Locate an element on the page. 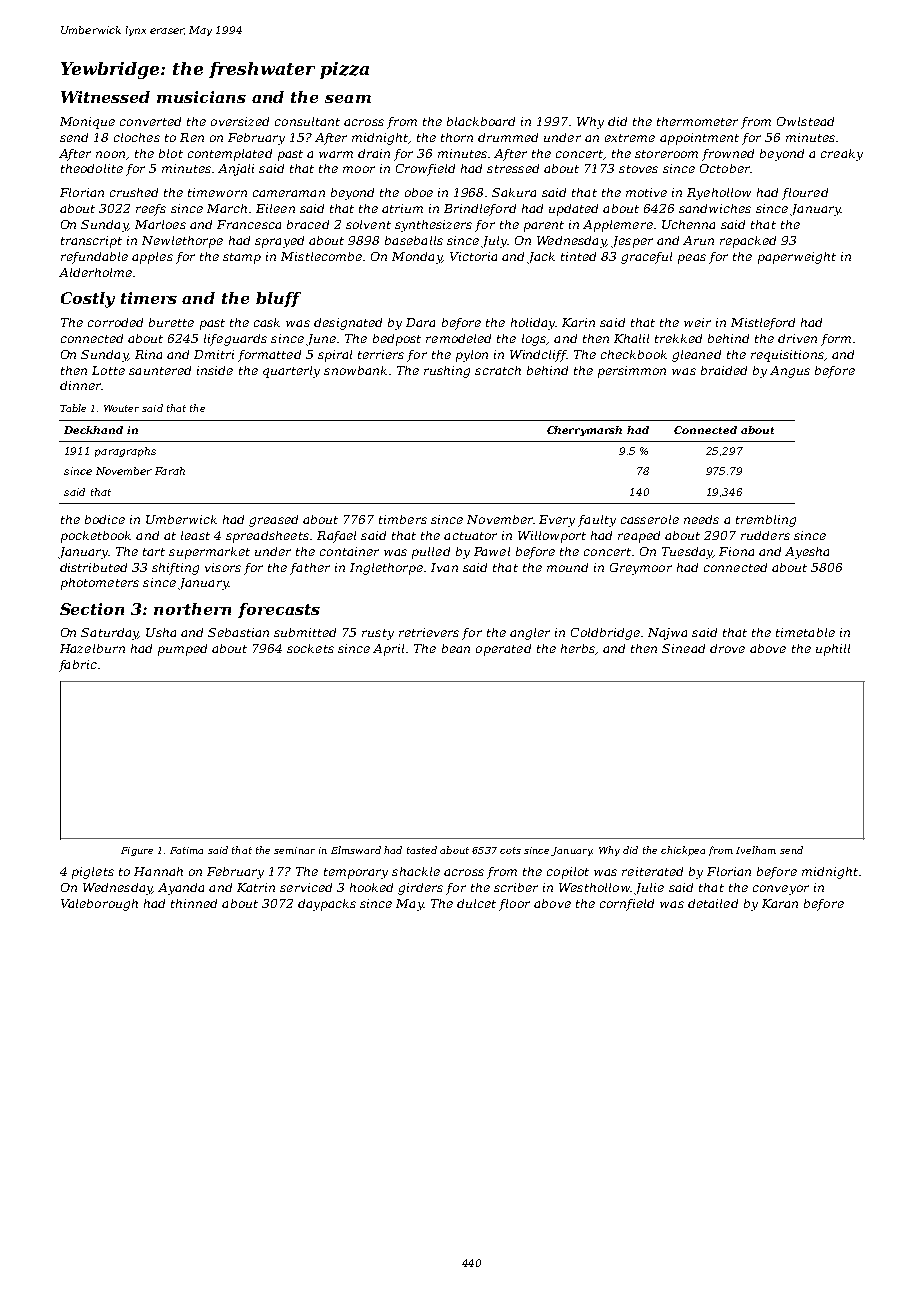 The image size is (924, 1308). Figure is located at coordinates (137, 851).
